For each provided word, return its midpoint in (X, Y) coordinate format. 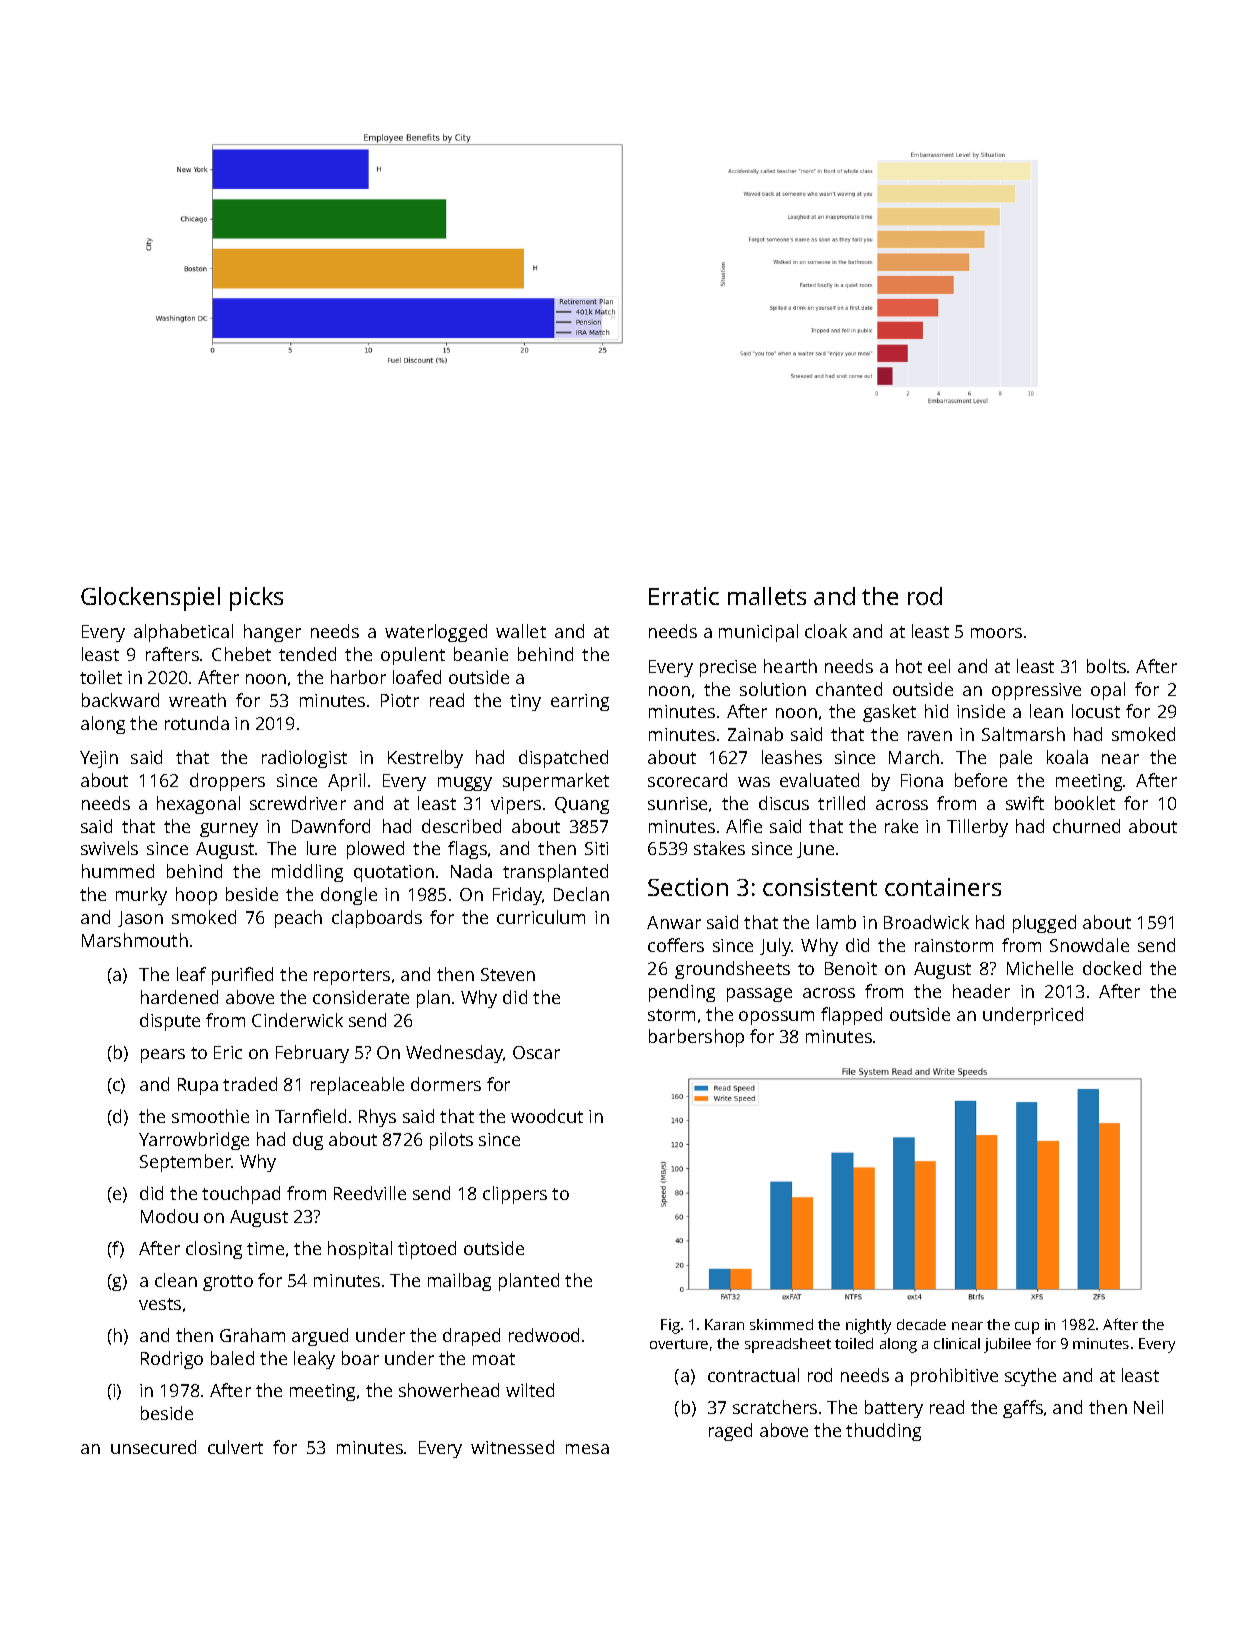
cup (1027, 1328)
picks (256, 599)
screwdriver (298, 803)
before (981, 780)
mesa (587, 1449)
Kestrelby (425, 759)
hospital (360, 1250)
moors (996, 633)
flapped (851, 1016)
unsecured (153, 1447)
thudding (883, 1432)
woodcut (547, 1116)
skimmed (781, 1324)
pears (163, 1056)
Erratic (684, 596)
